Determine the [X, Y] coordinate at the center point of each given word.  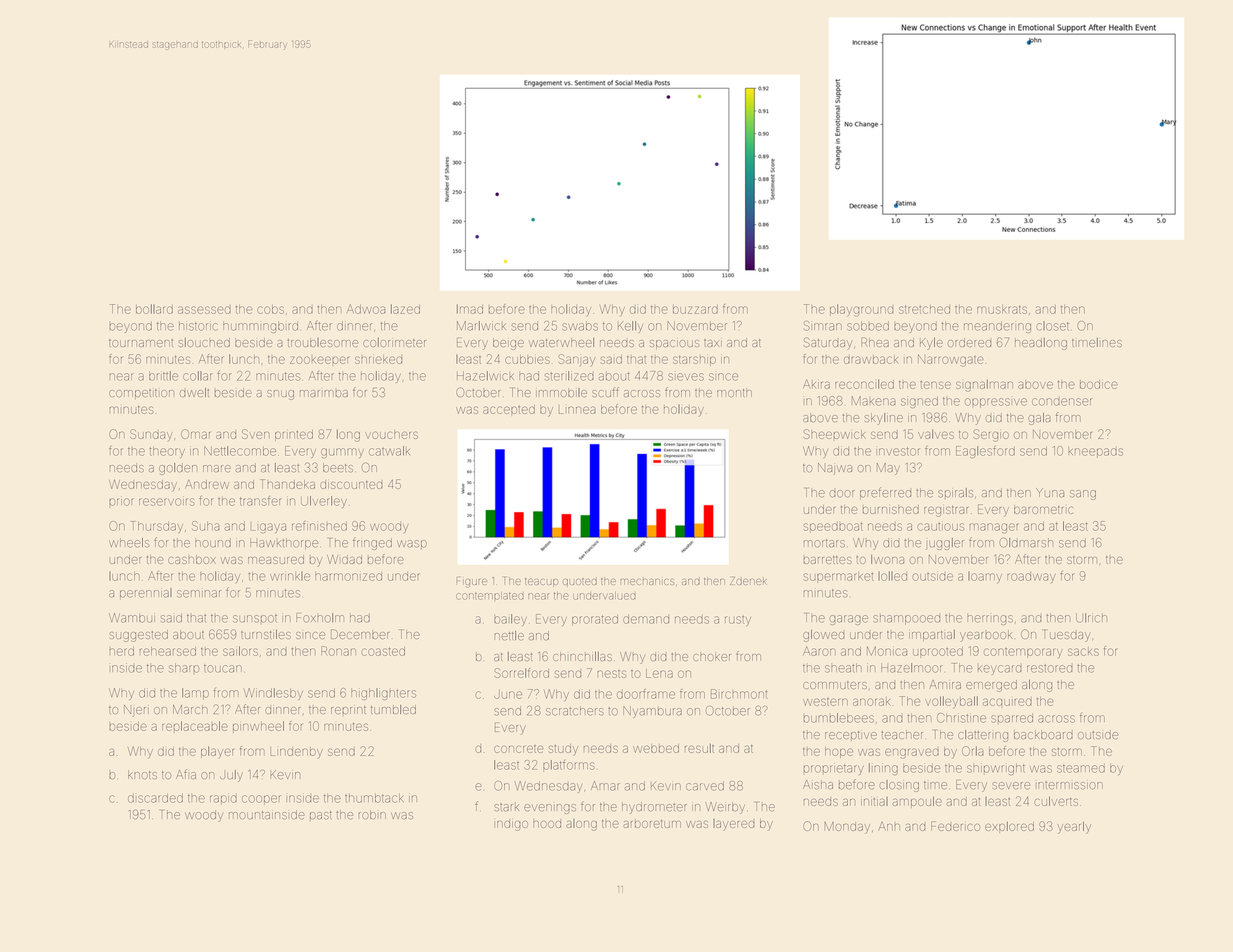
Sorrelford [521, 673]
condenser [1062, 402]
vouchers [391, 434]
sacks [1083, 651]
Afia [186, 774]
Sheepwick [835, 434]
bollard [154, 309]
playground [861, 310]
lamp [195, 694]
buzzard [695, 309]
